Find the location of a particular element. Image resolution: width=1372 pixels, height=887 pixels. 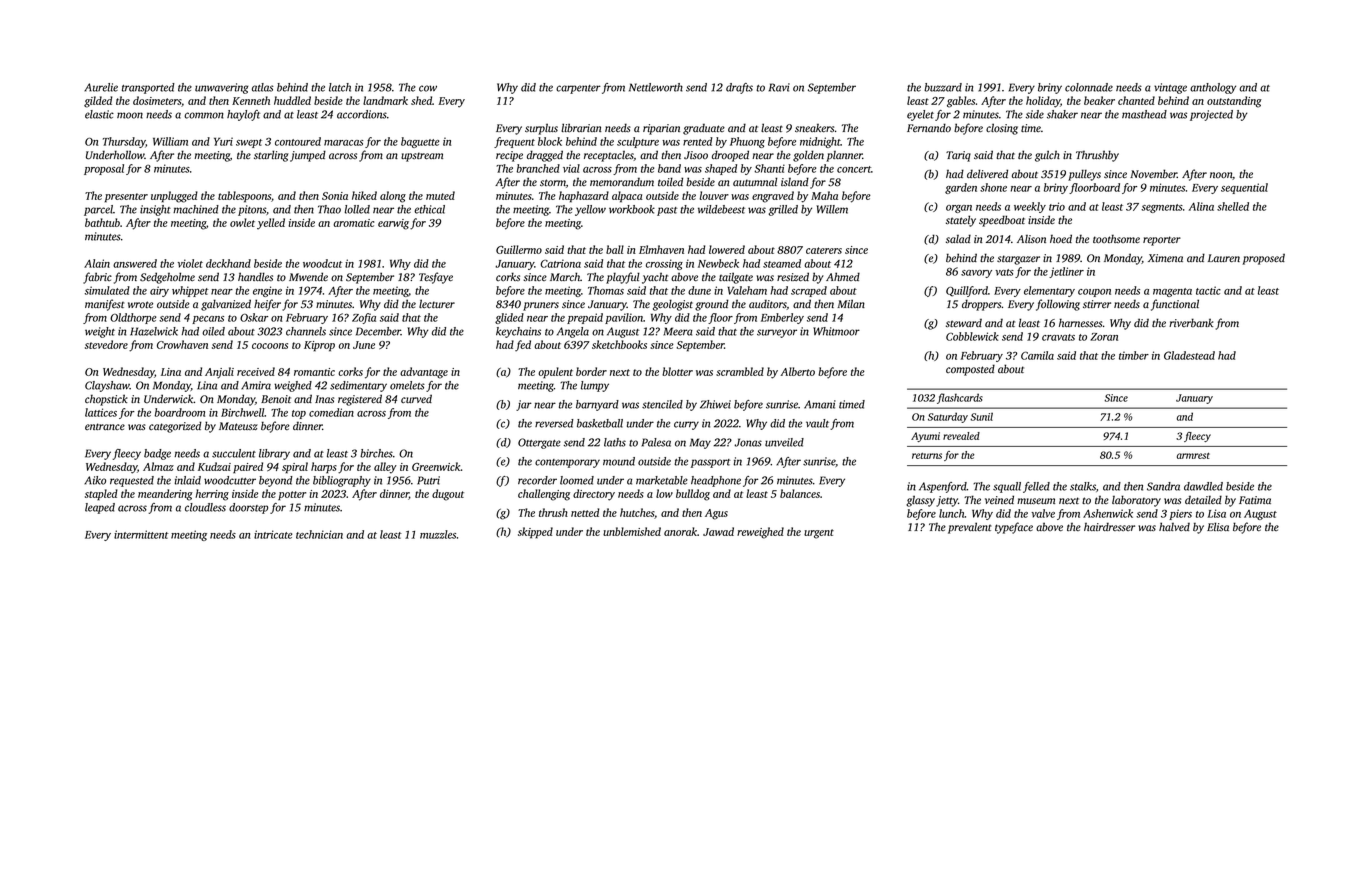

reversed is located at coordinates (554, 423).
